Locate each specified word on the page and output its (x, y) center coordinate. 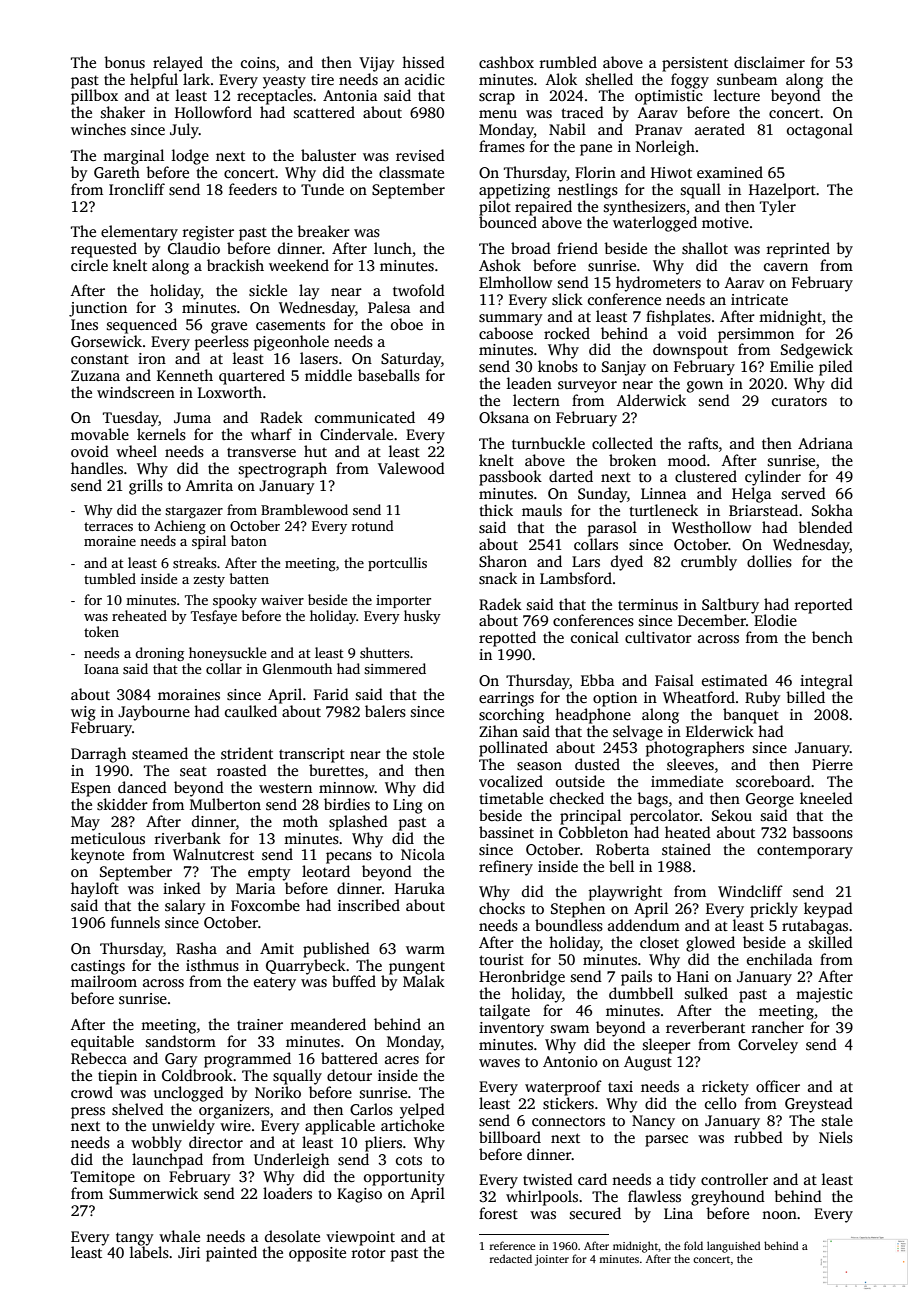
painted (231, 1254)
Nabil (567, 129)
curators (799, 401)
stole (428, 753)
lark (196, 79)
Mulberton (225, 804)
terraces (108, 526)
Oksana (504, 417)
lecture (737, 95)
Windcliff (750, 891)
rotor (369, 1253)
